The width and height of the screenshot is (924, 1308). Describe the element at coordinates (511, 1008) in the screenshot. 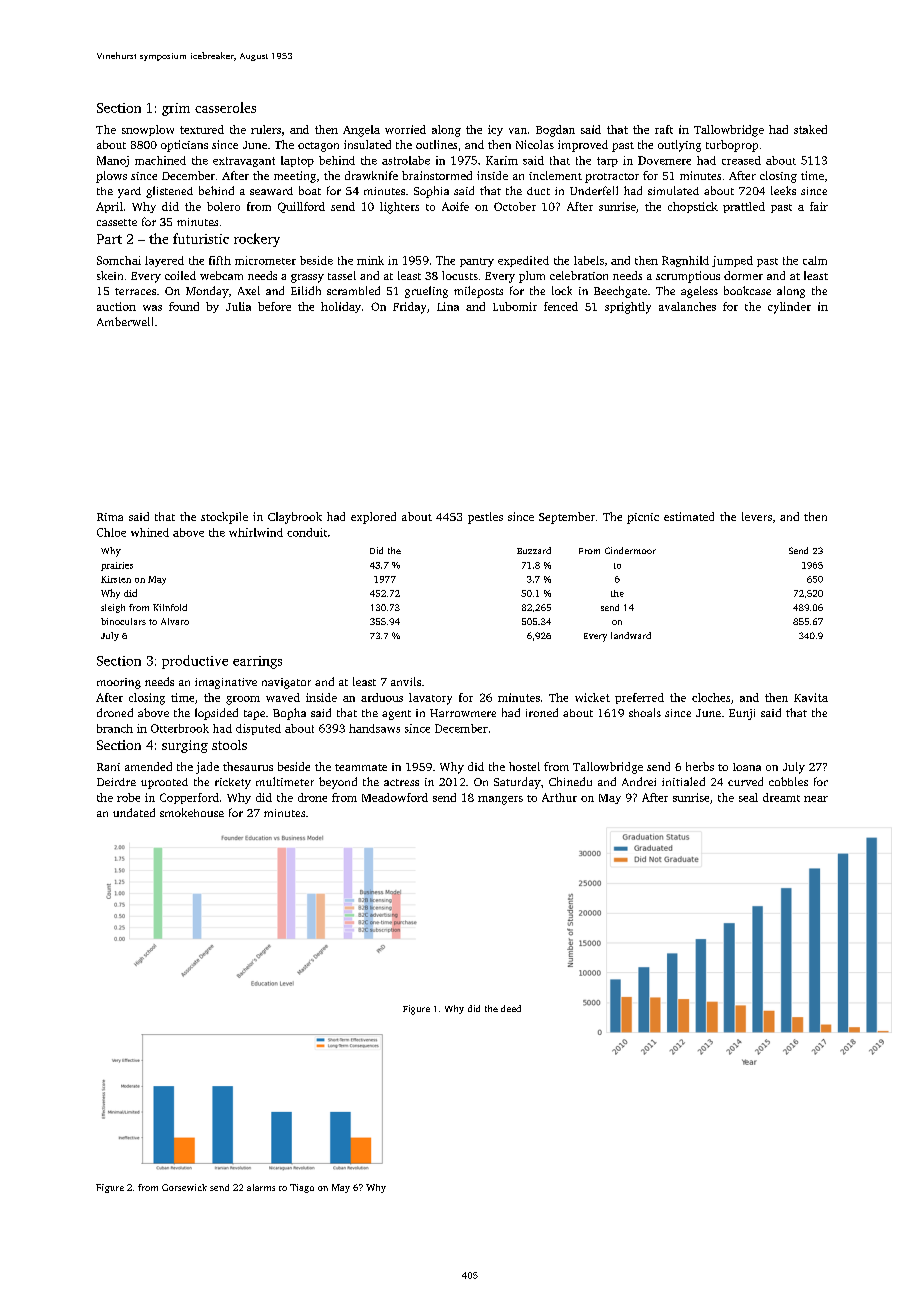

I see `deed` at that location.
